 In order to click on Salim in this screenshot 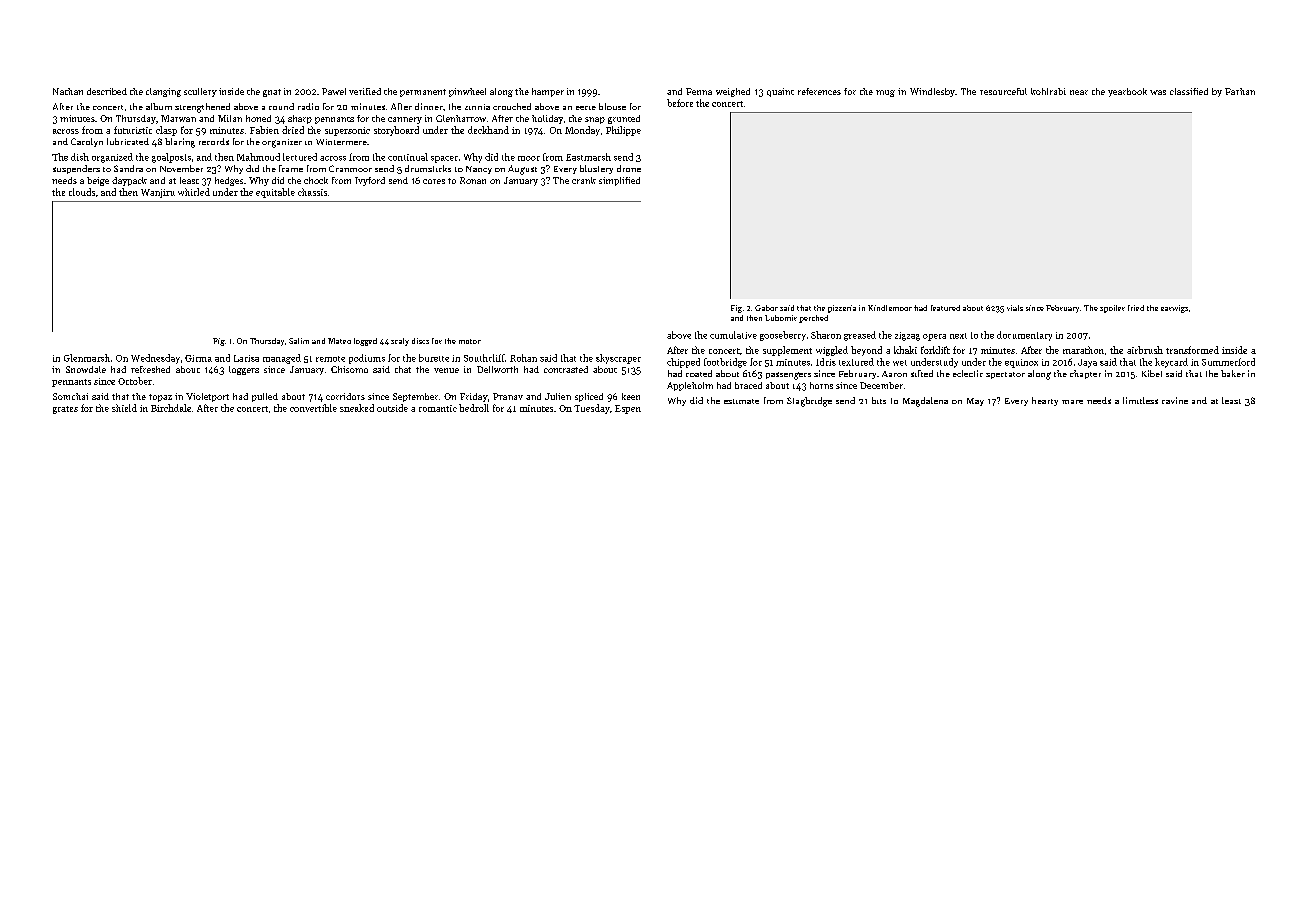, I will do `click(299, 341)`.
